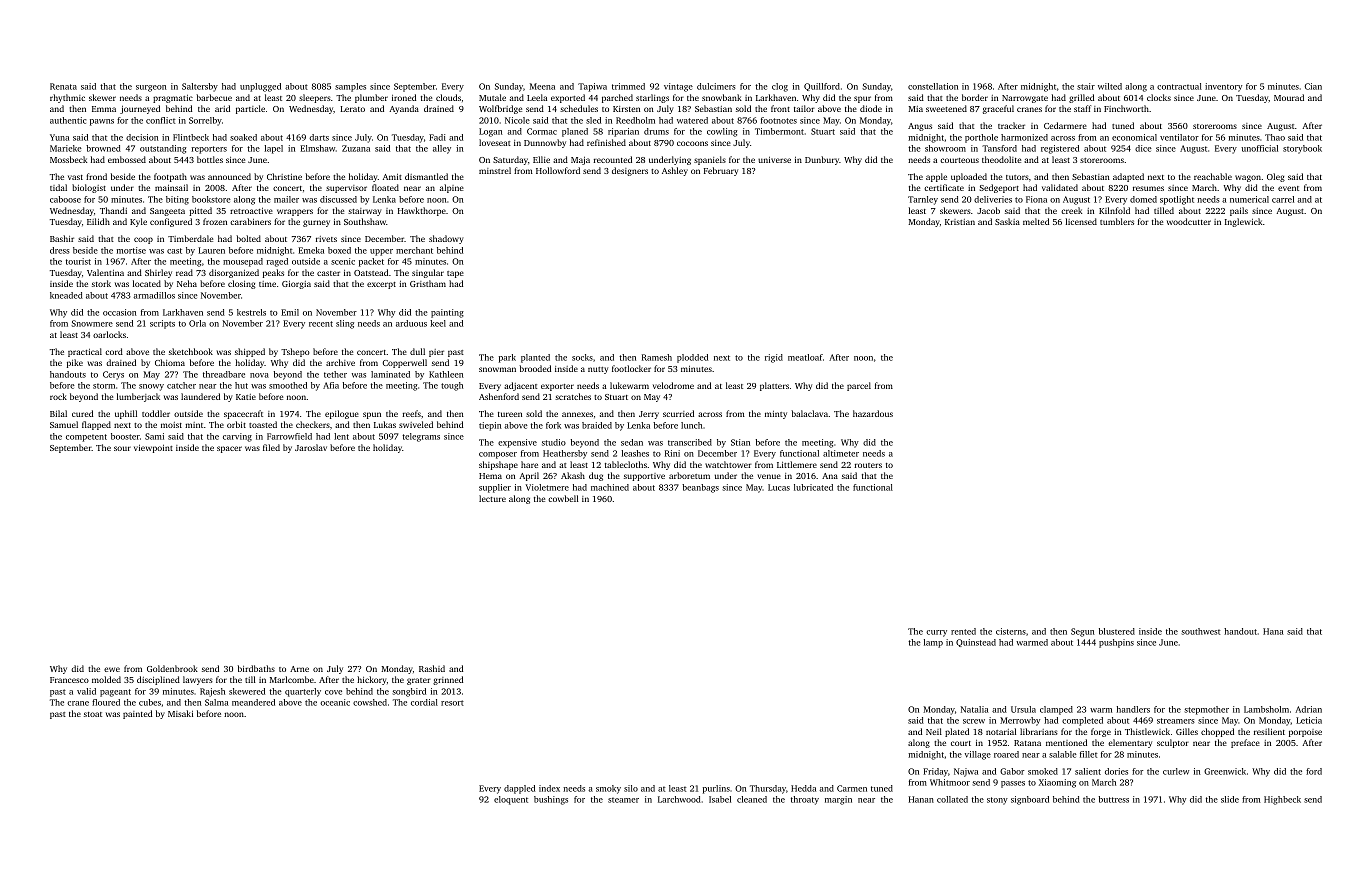  I want to click on Carmen, so click(852, 788).
